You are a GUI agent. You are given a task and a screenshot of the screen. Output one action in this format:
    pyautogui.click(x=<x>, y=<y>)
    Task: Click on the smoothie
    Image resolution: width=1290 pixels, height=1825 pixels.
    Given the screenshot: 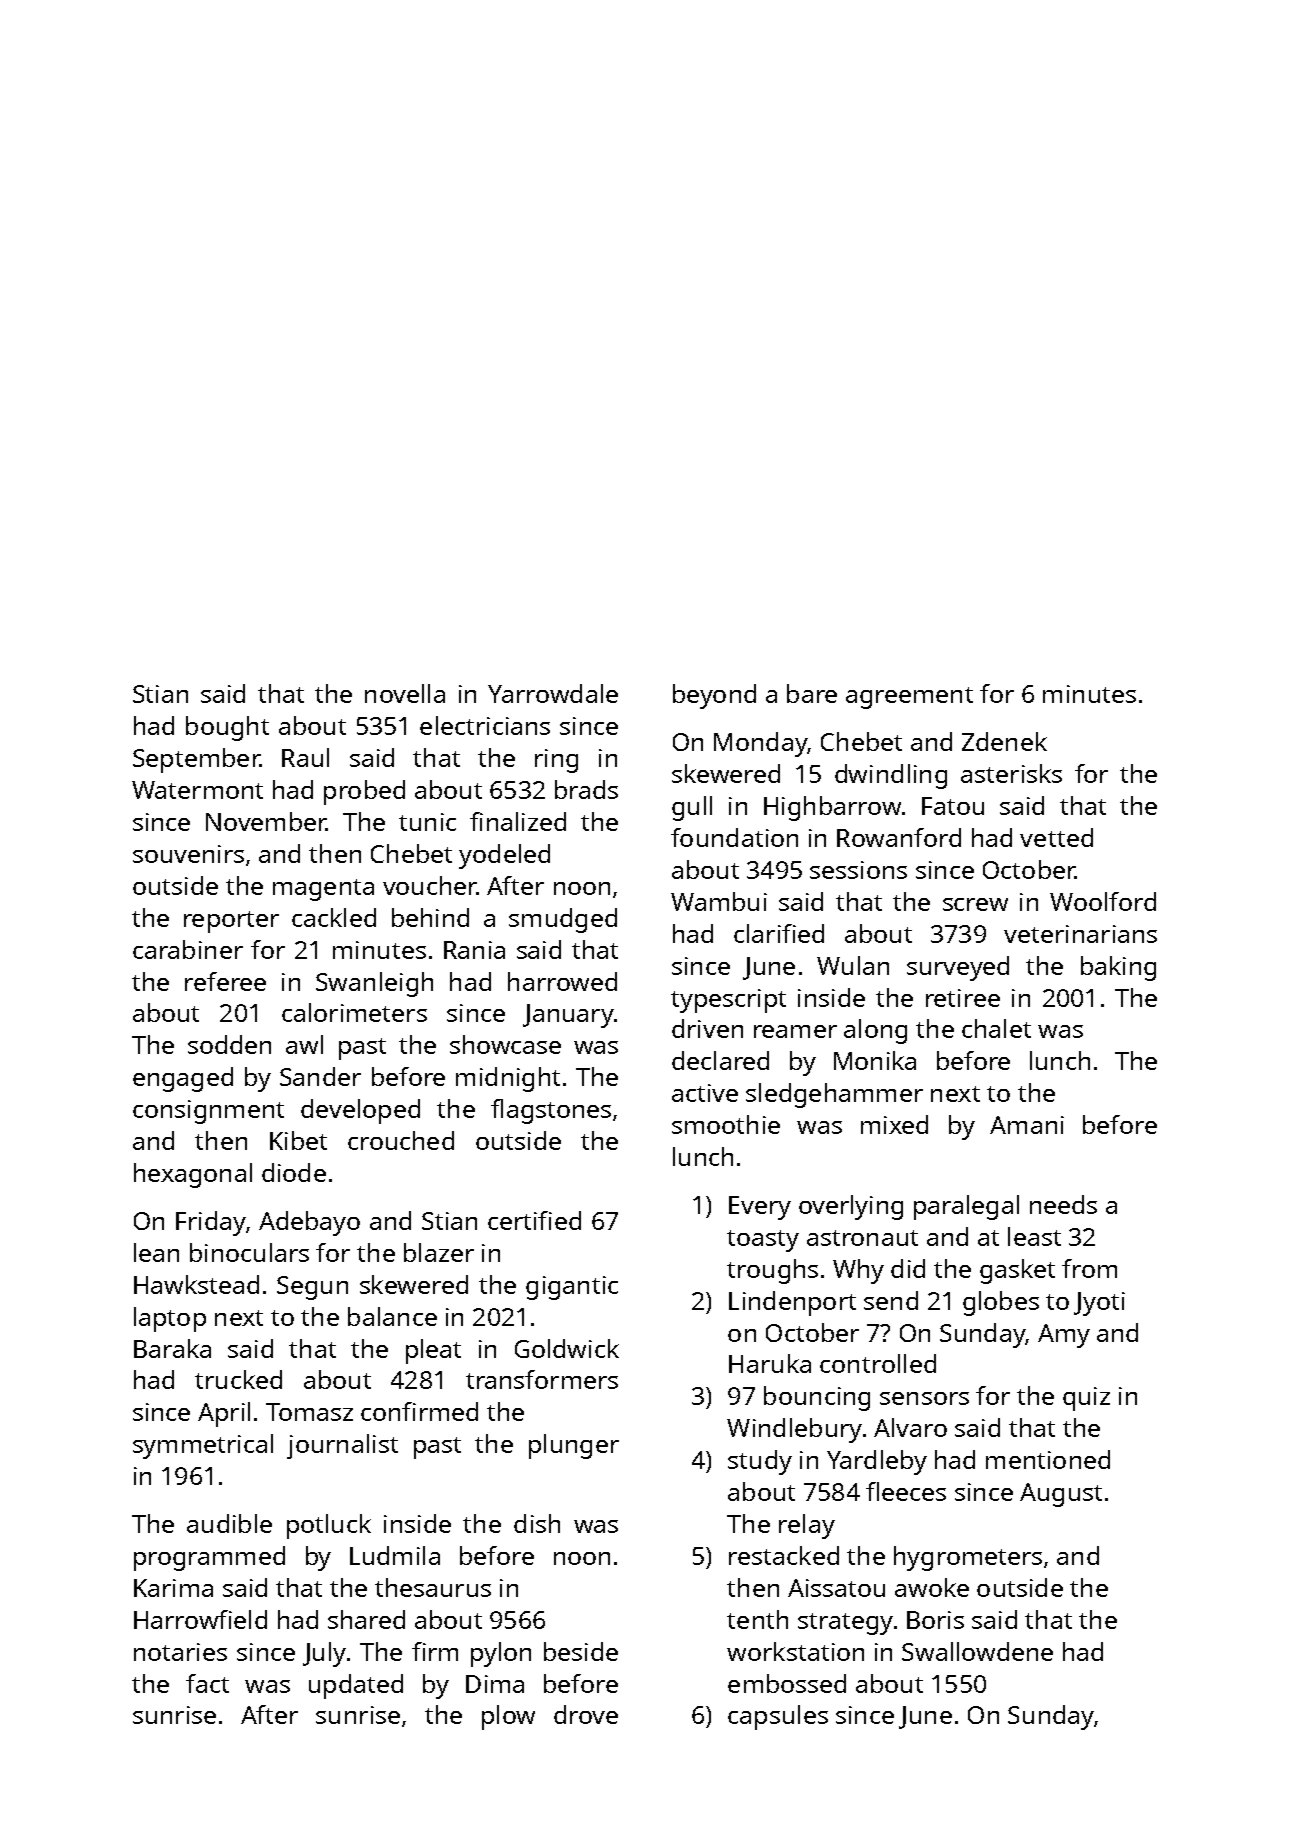 What is the action you would take?
    pyautogui.click(x=726, y=1124)
